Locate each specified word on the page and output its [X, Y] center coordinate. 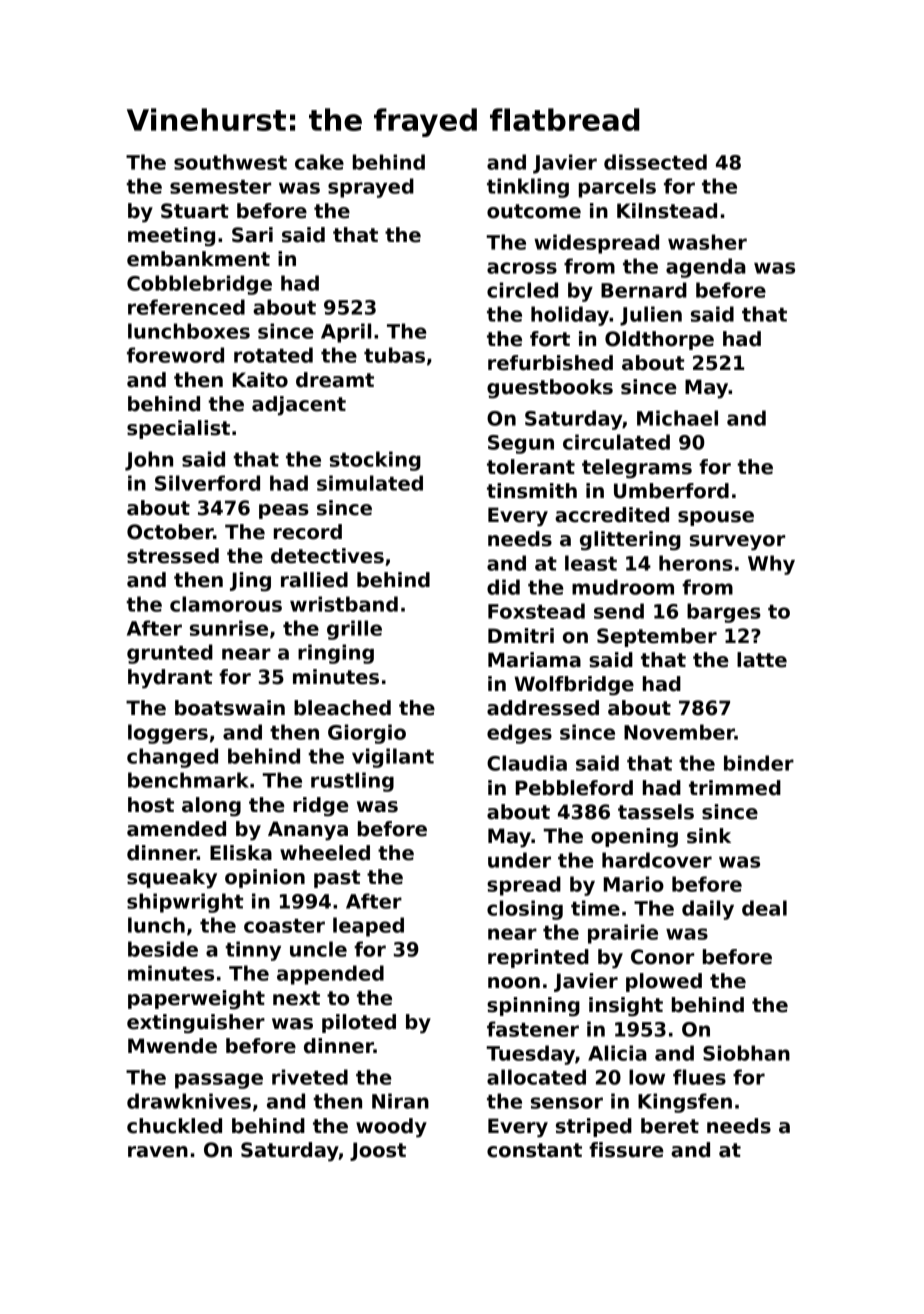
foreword [175, 355]
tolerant [531, 467]
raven [158, 1152]
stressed [173, 556]
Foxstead [536, 611]
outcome [534, 211]
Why [771, 565]
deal [764, 908]
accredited [612, 515]
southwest [230, 162]
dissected [655, 162]
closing [525, 910]
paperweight [196, 1000]
